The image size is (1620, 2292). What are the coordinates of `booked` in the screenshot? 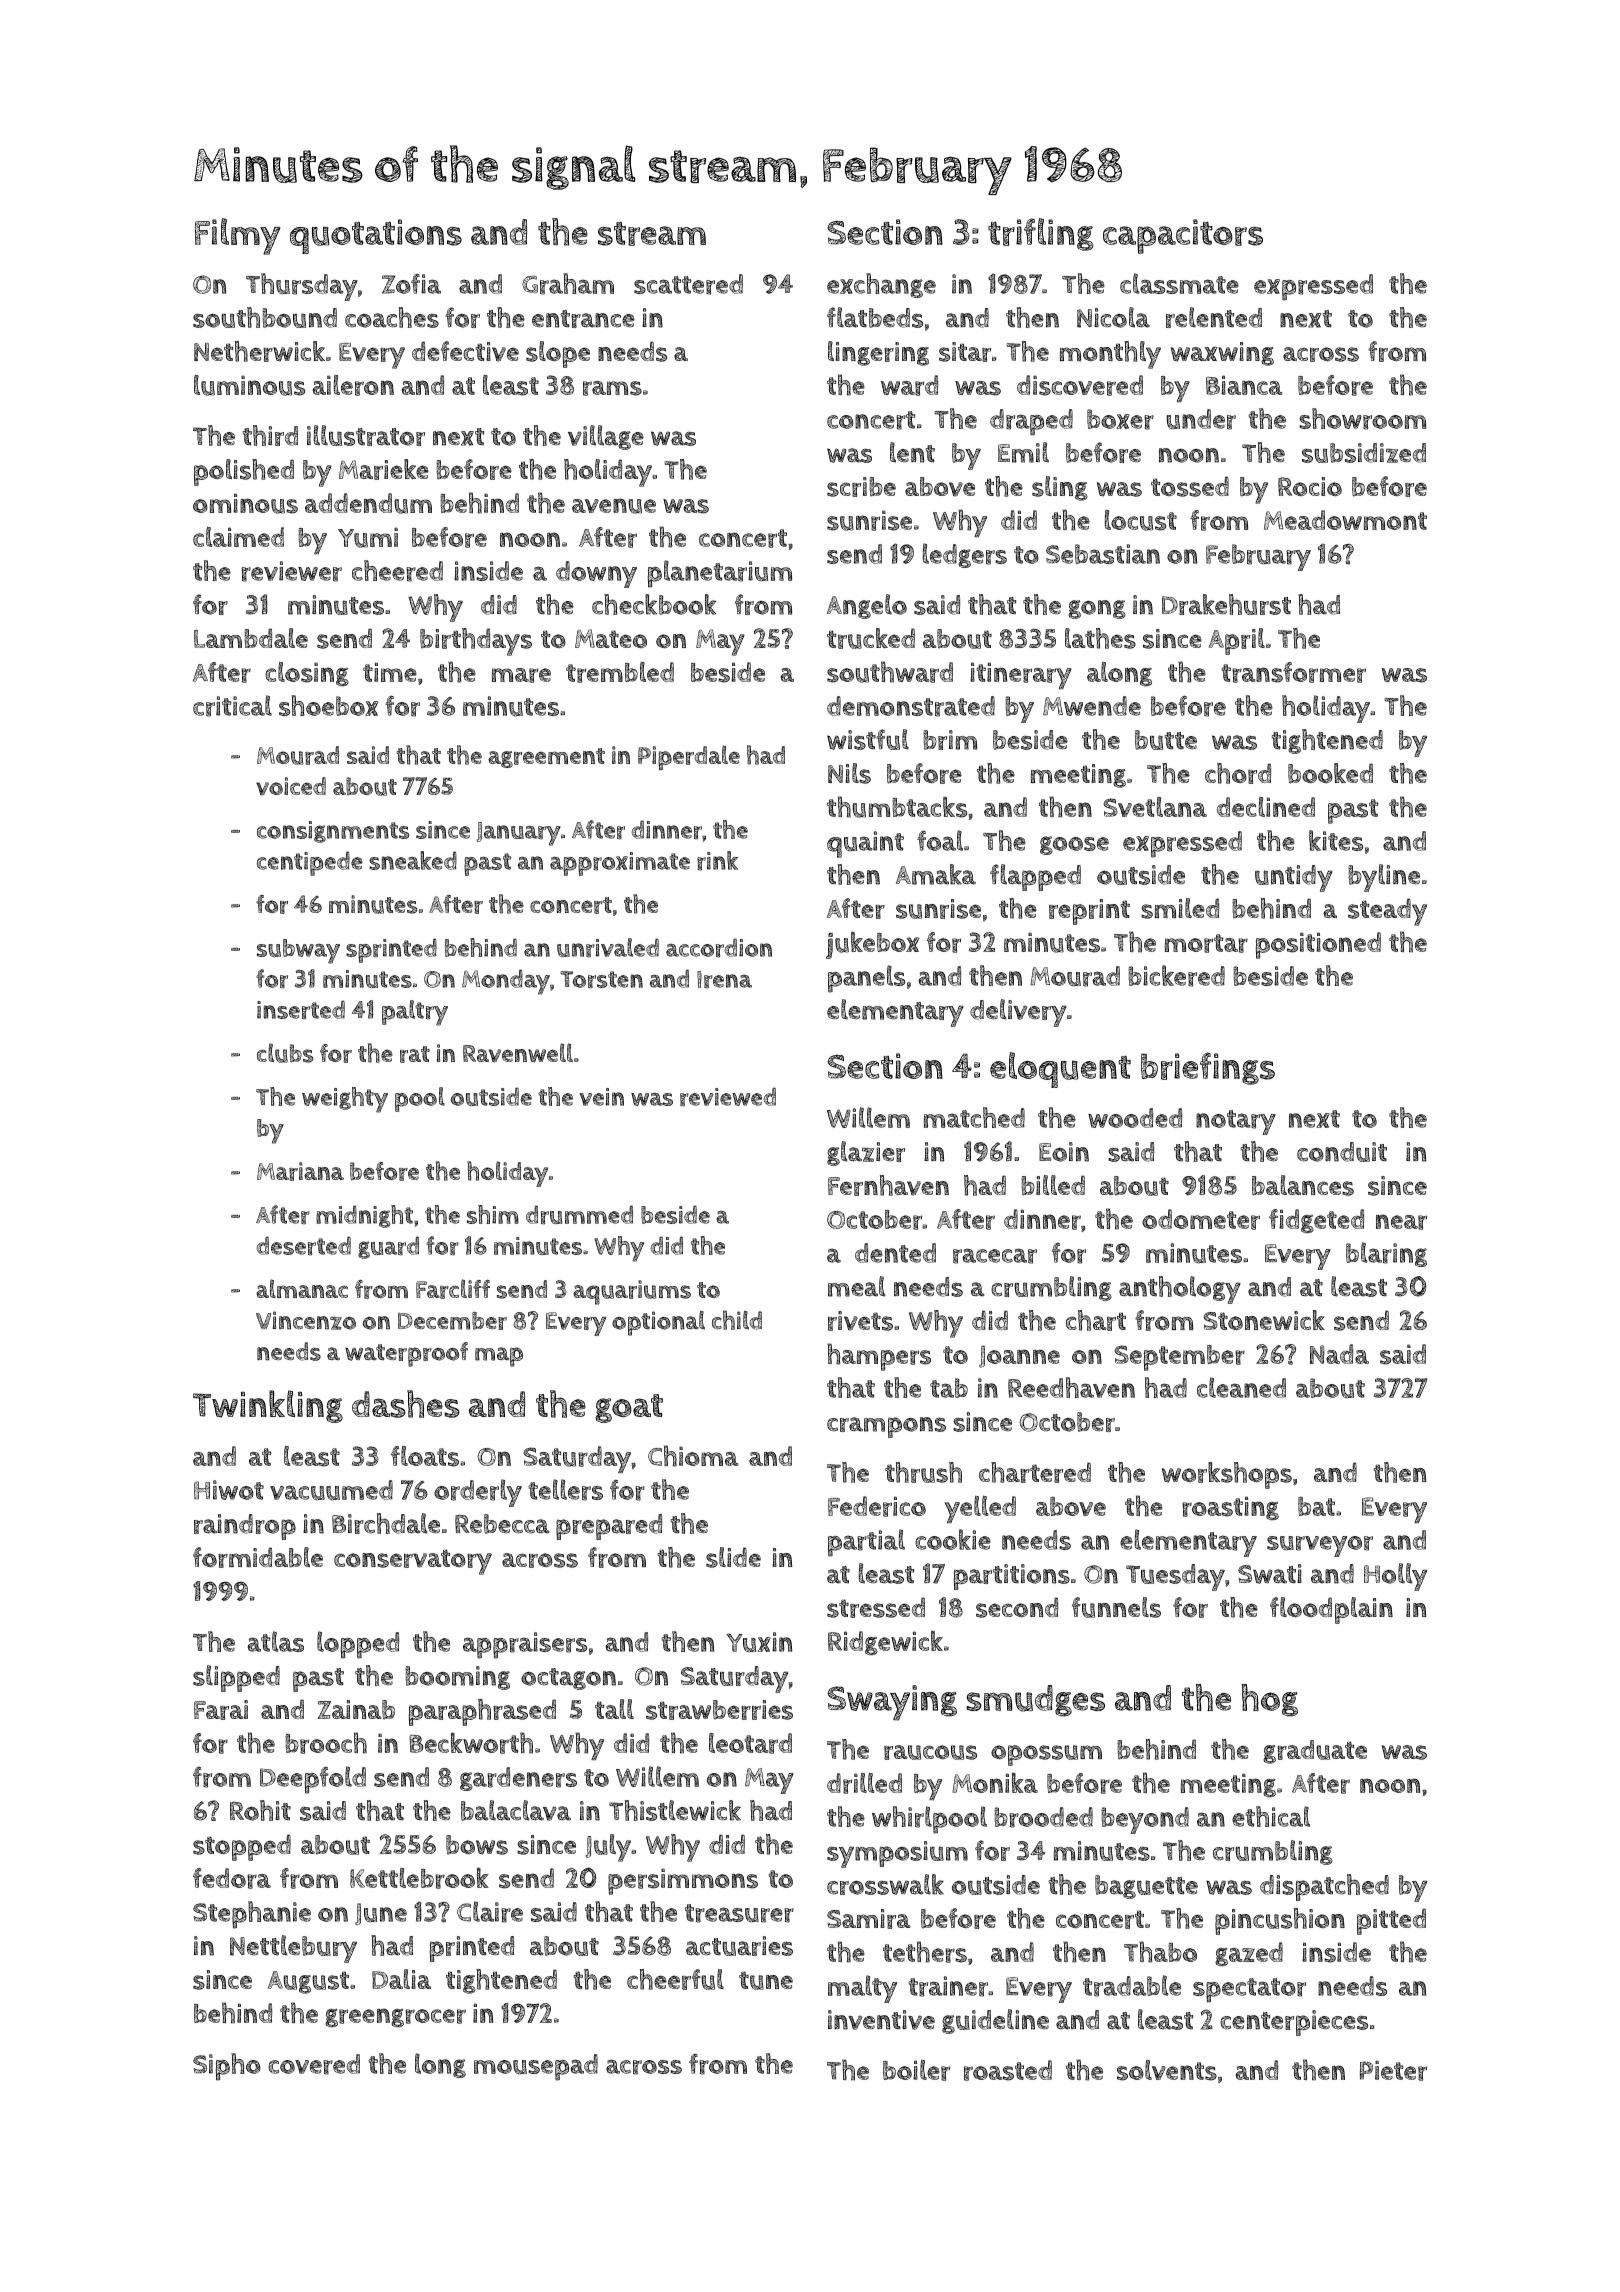 It's located at (1330, 773).
